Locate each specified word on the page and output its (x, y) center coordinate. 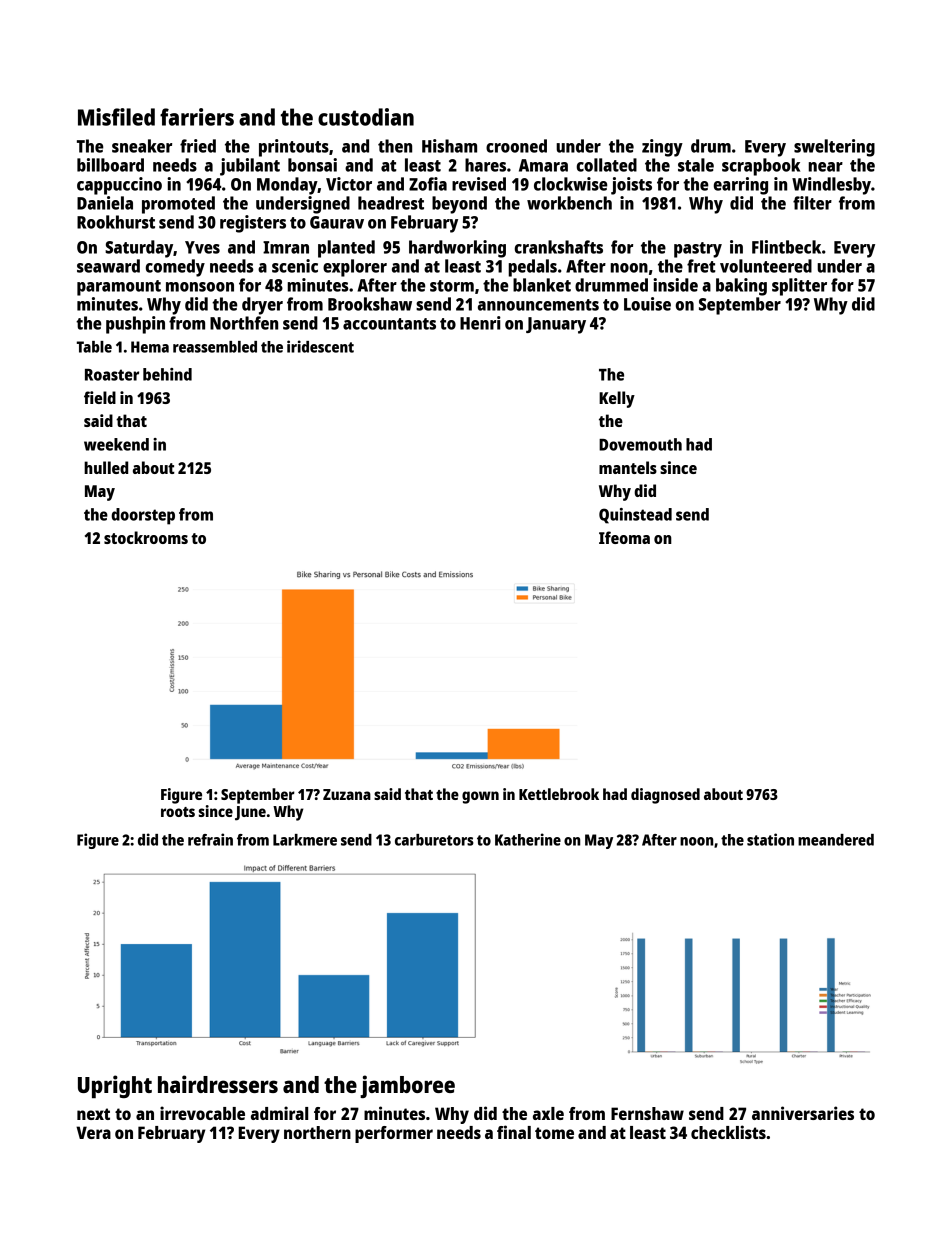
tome (554, 1133)
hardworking (457, 249)
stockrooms (146, 537)
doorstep (143, 516)
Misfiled (116, 117)
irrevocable (202, 1113)
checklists (728, 1132)
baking (741, 287)
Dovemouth (640, 444)
